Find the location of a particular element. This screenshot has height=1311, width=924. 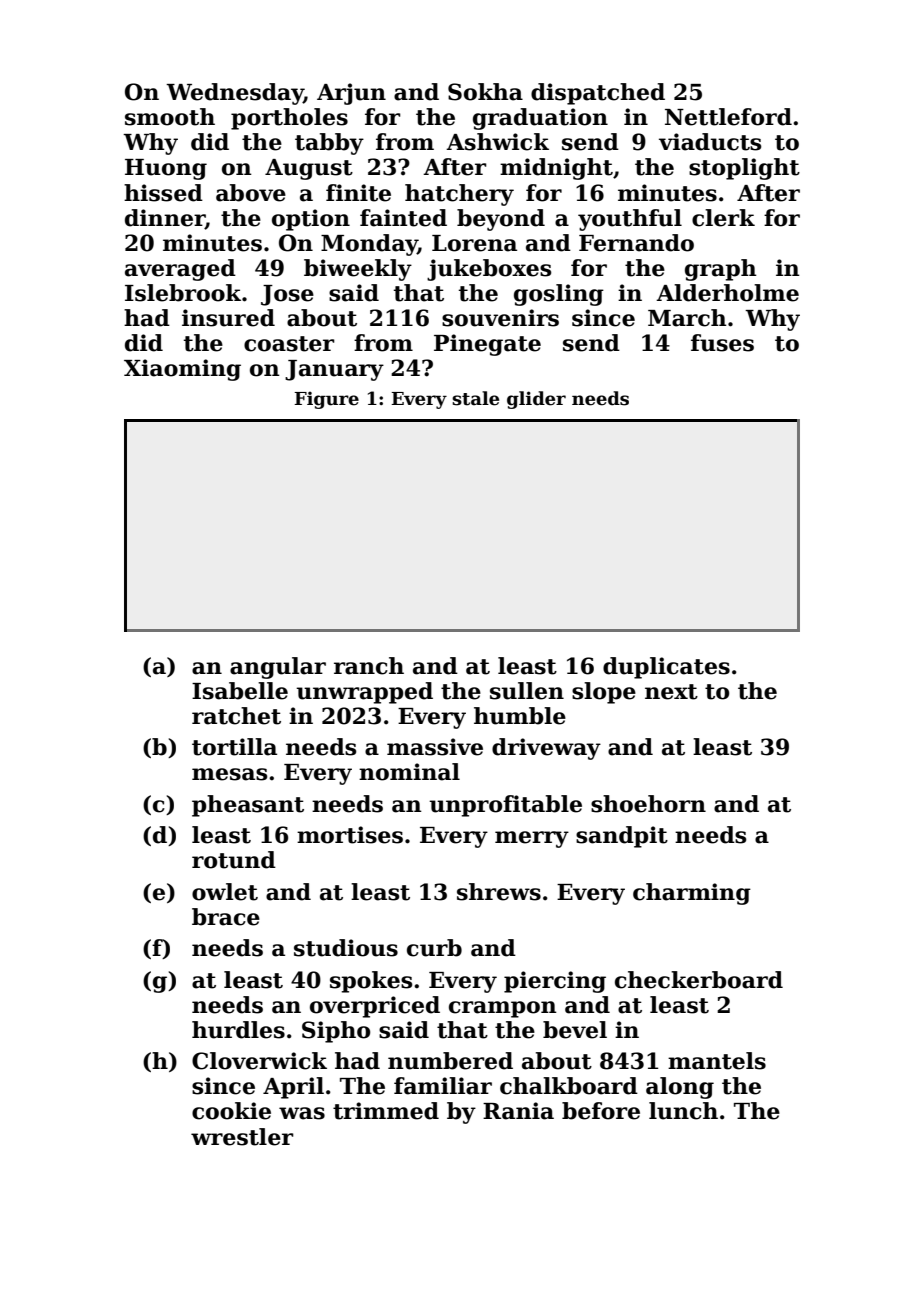

tortilla is located at coordinates (234, 747).
